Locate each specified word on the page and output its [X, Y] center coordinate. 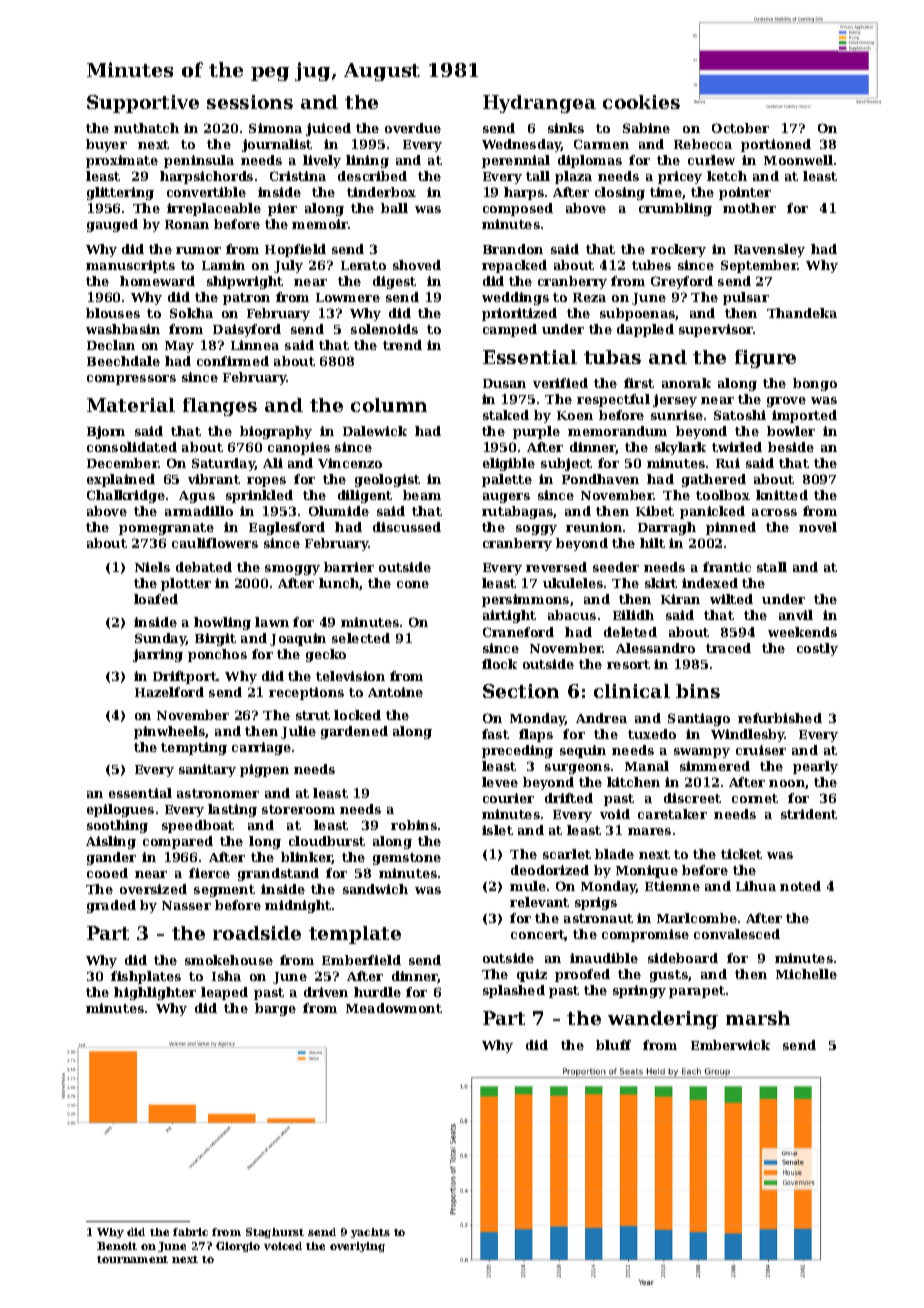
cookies [641, 102]
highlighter [155, 993]
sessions [250, 102]
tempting [194, 748]
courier [508, 798]
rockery [678, 250]
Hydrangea [539, 104]
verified [560, 383]
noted [800, 886]
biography [276, 432]
